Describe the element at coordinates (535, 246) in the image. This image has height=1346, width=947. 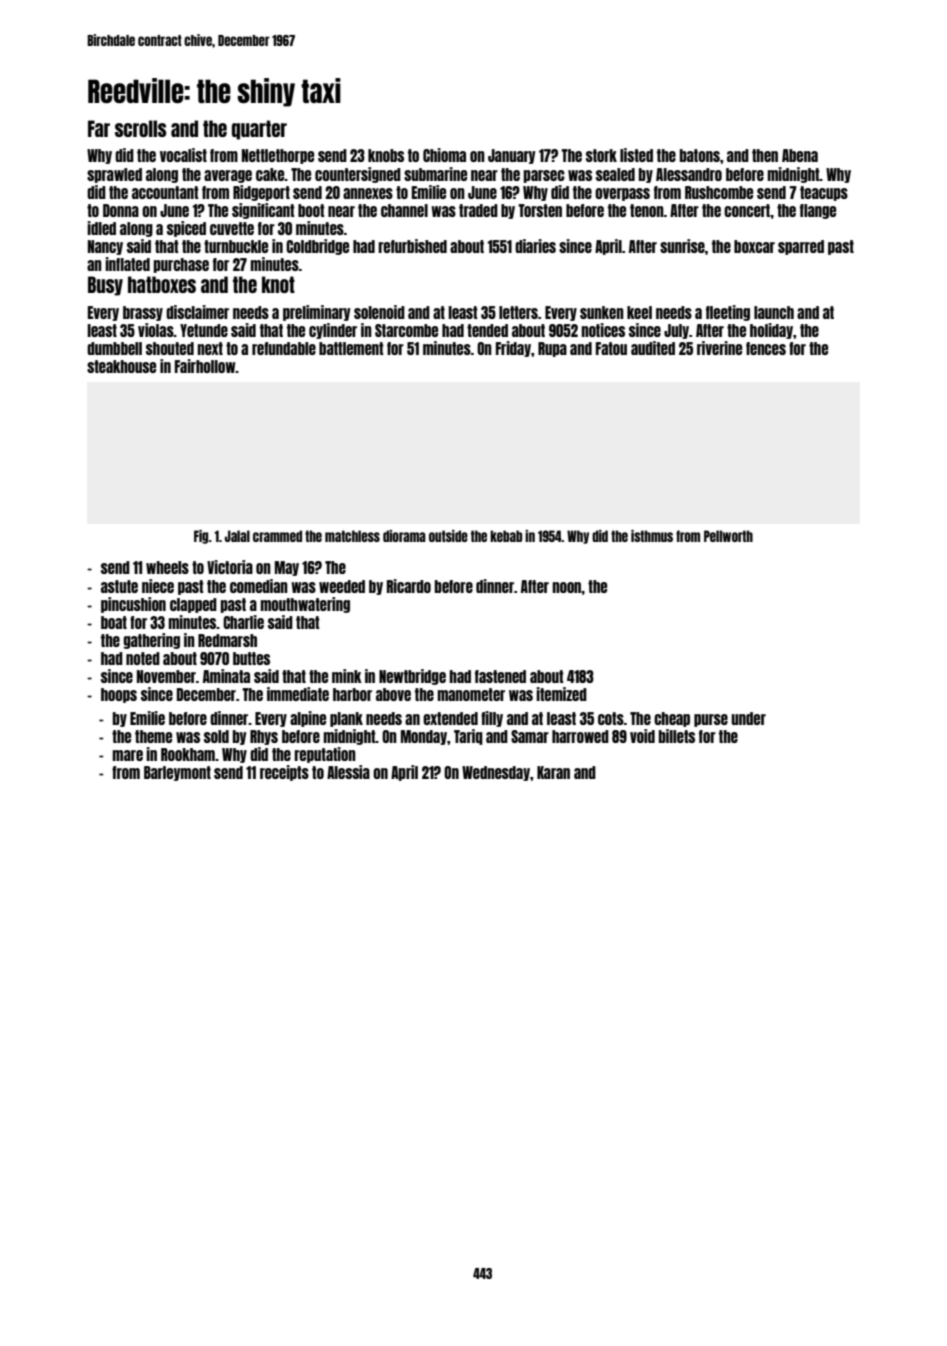
I see `diaries` at that location.
